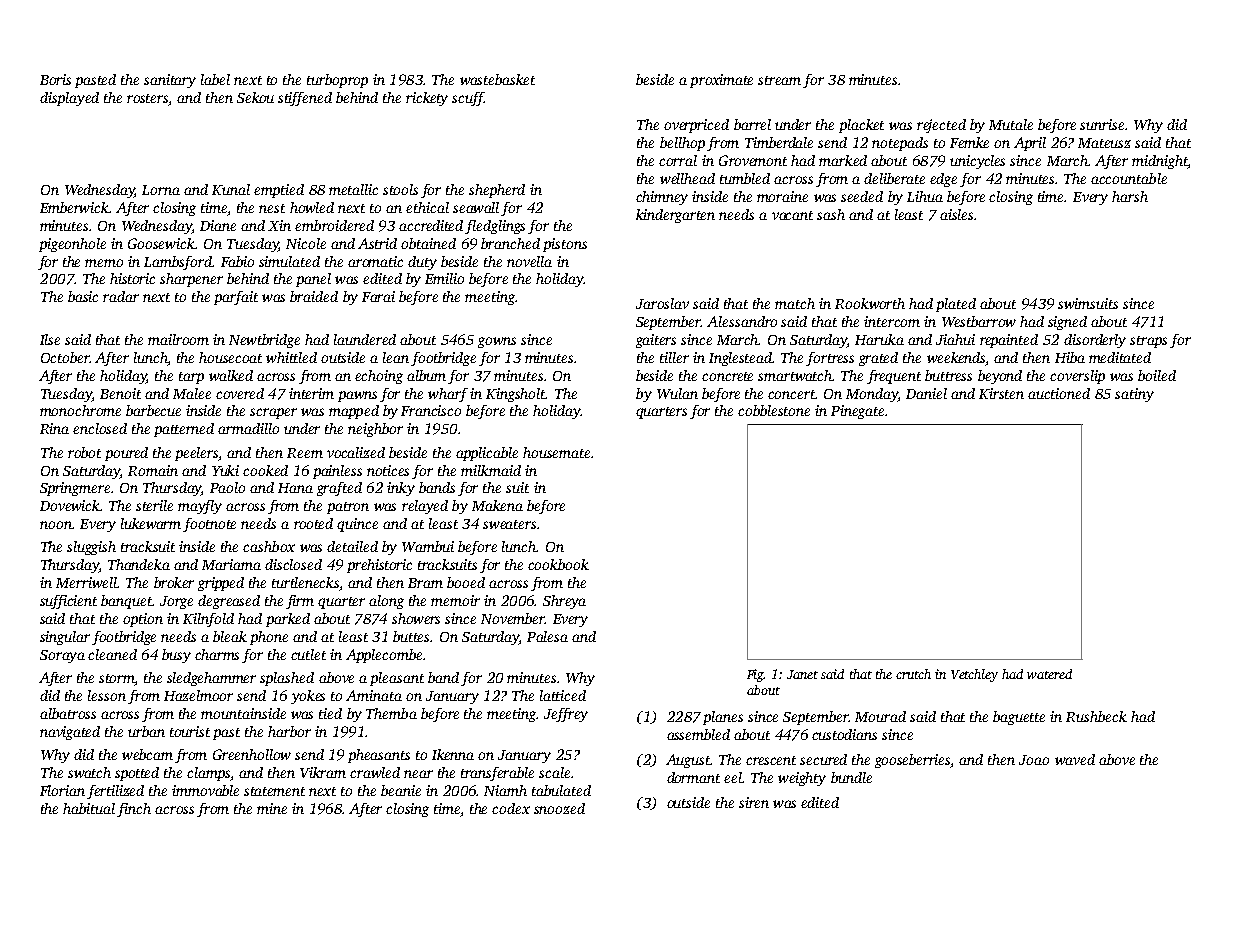 Image resolution: width=1233 pixels, height=952 pixels. I want to click on stream, so click(779, 80).
